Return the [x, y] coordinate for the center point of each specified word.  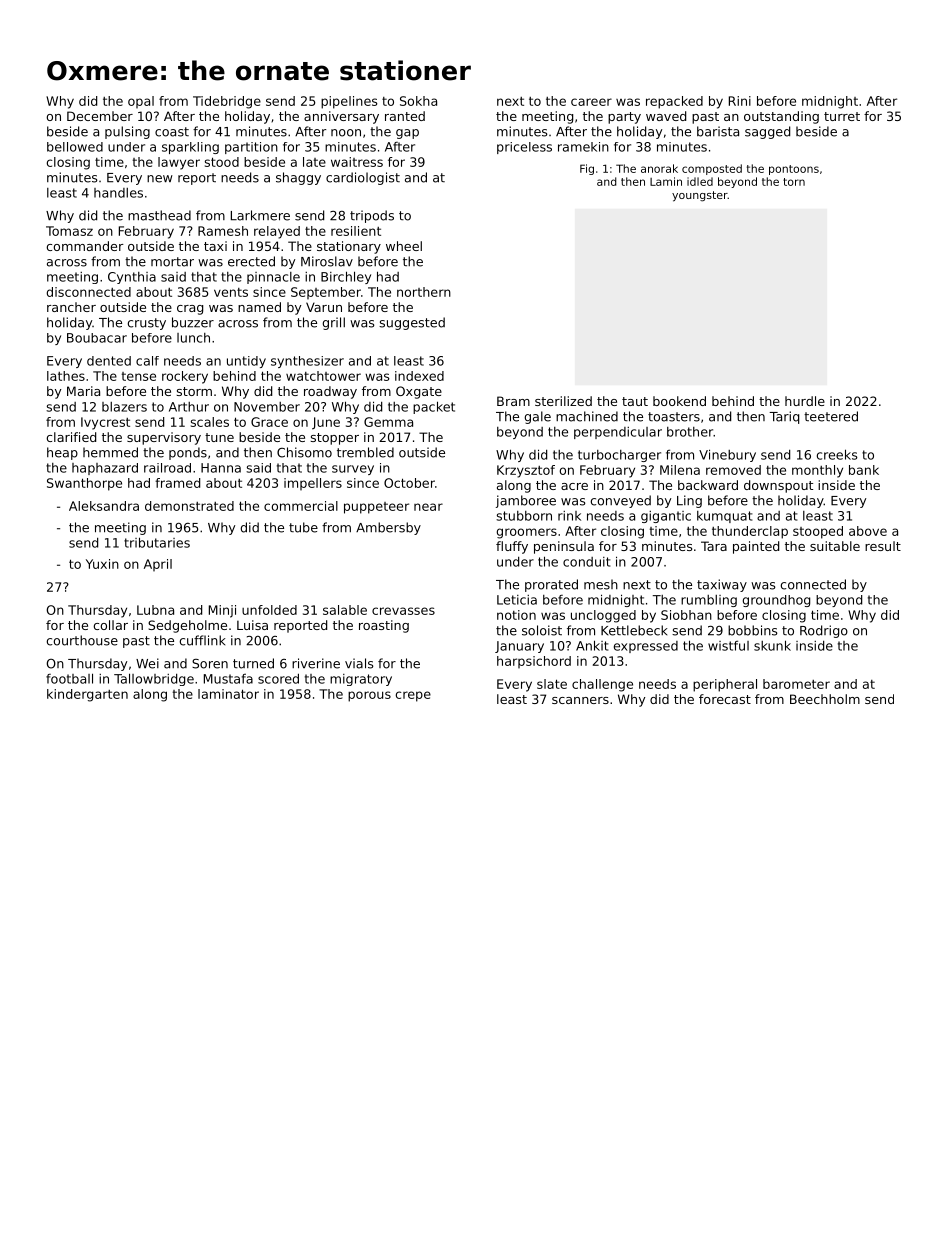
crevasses [403, 611]
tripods [372, 216]
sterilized [563, 401]
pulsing [127, 132]
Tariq [784, 417]
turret [842, 116]
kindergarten [87, 695]
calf [147, 361]
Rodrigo [824, 631]
